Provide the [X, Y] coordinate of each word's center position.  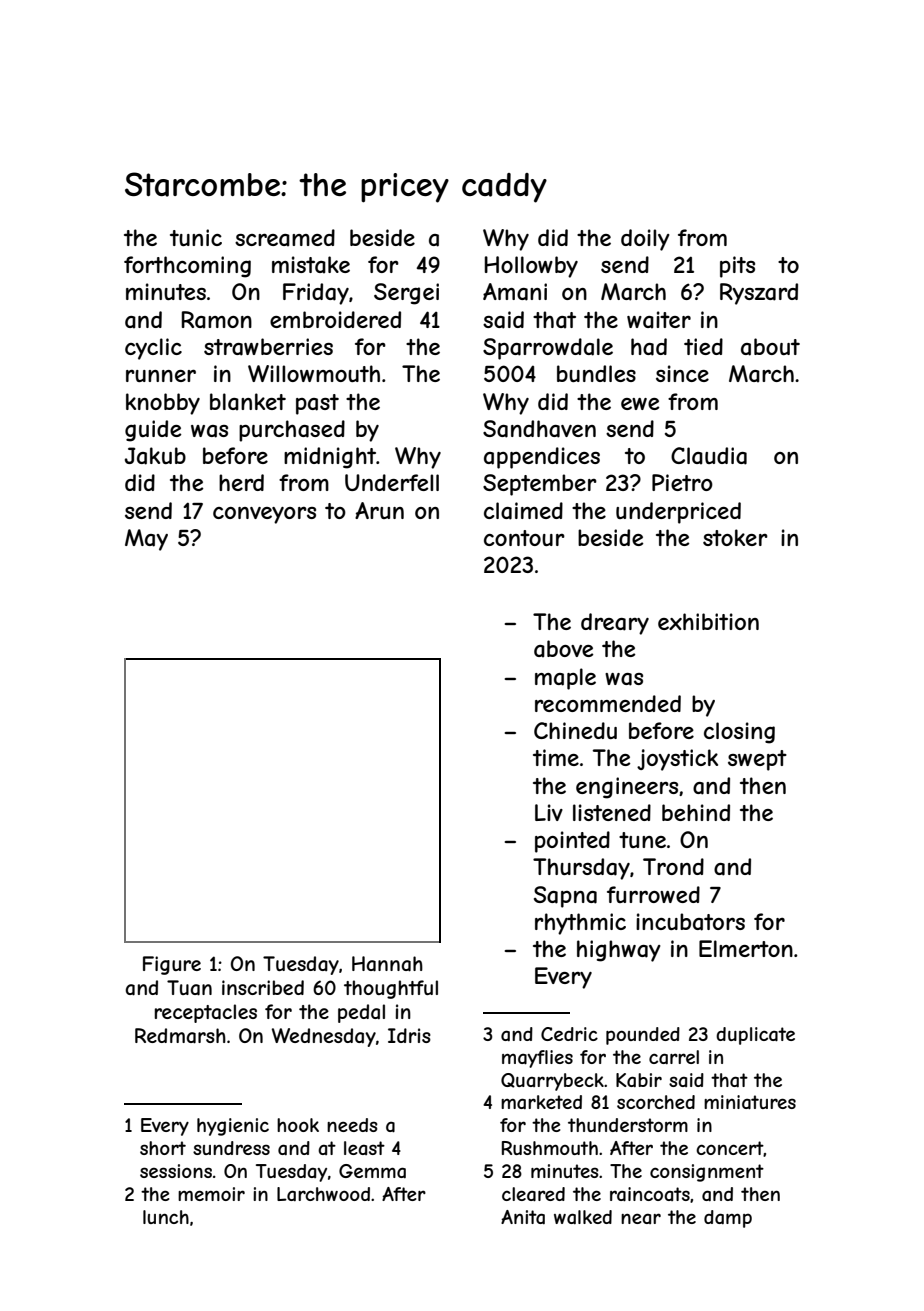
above [563, 649]
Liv [549, 812]
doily [645, 240]
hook [298, 1125]
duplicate [755, 1036]
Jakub [155, 456]
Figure [172, 965]
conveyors [264, 515]
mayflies [537, 1059]
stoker [735, 537]
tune [642, 840]
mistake [311, 265]
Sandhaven [539, 429]
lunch [166, 1217]
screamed [285, 238]
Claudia [709, 456]
